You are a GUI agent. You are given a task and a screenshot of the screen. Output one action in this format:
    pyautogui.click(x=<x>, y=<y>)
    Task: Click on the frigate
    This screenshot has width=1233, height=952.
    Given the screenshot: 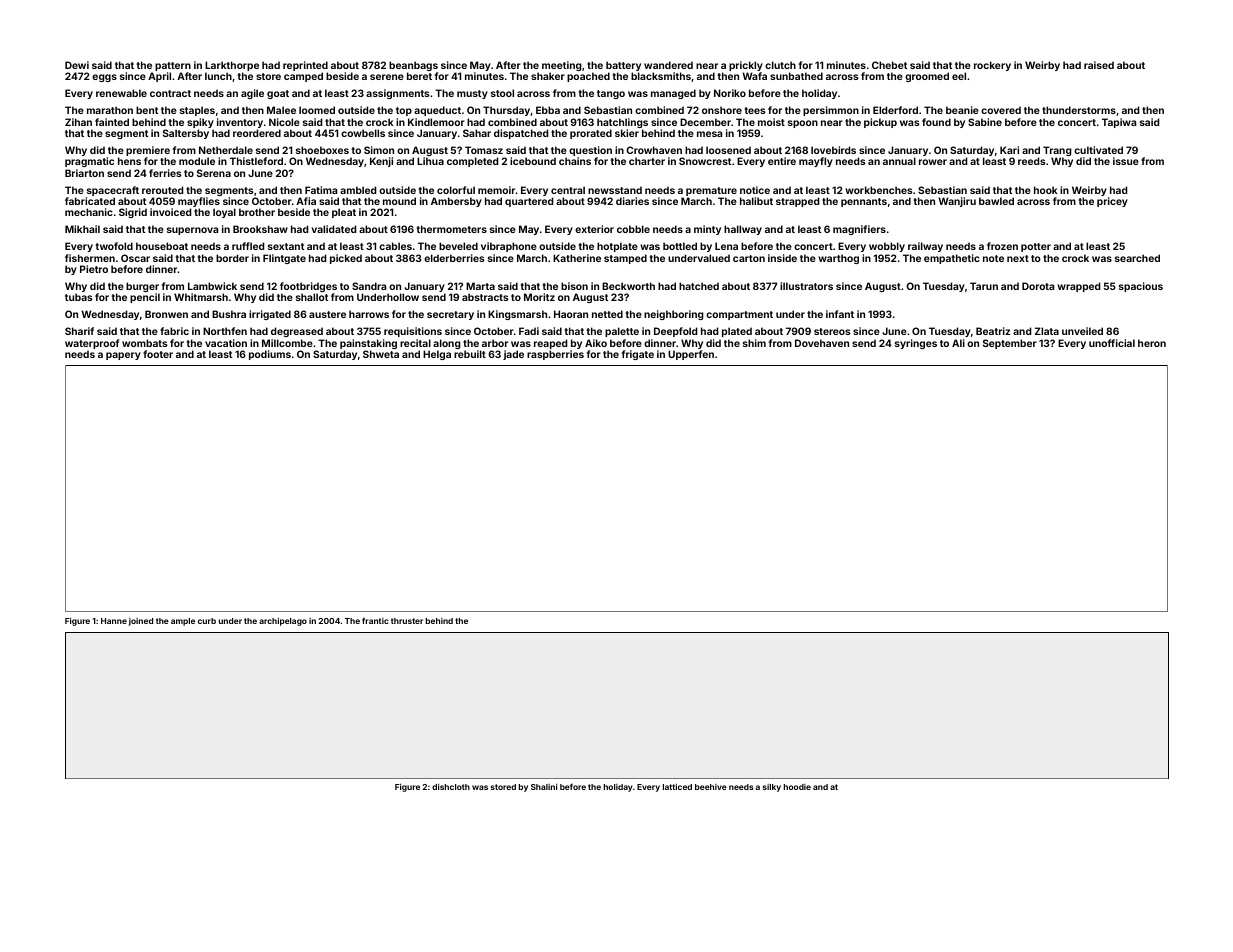 What is the action you would take?
    pyautogui.click(x=638, y=355)
